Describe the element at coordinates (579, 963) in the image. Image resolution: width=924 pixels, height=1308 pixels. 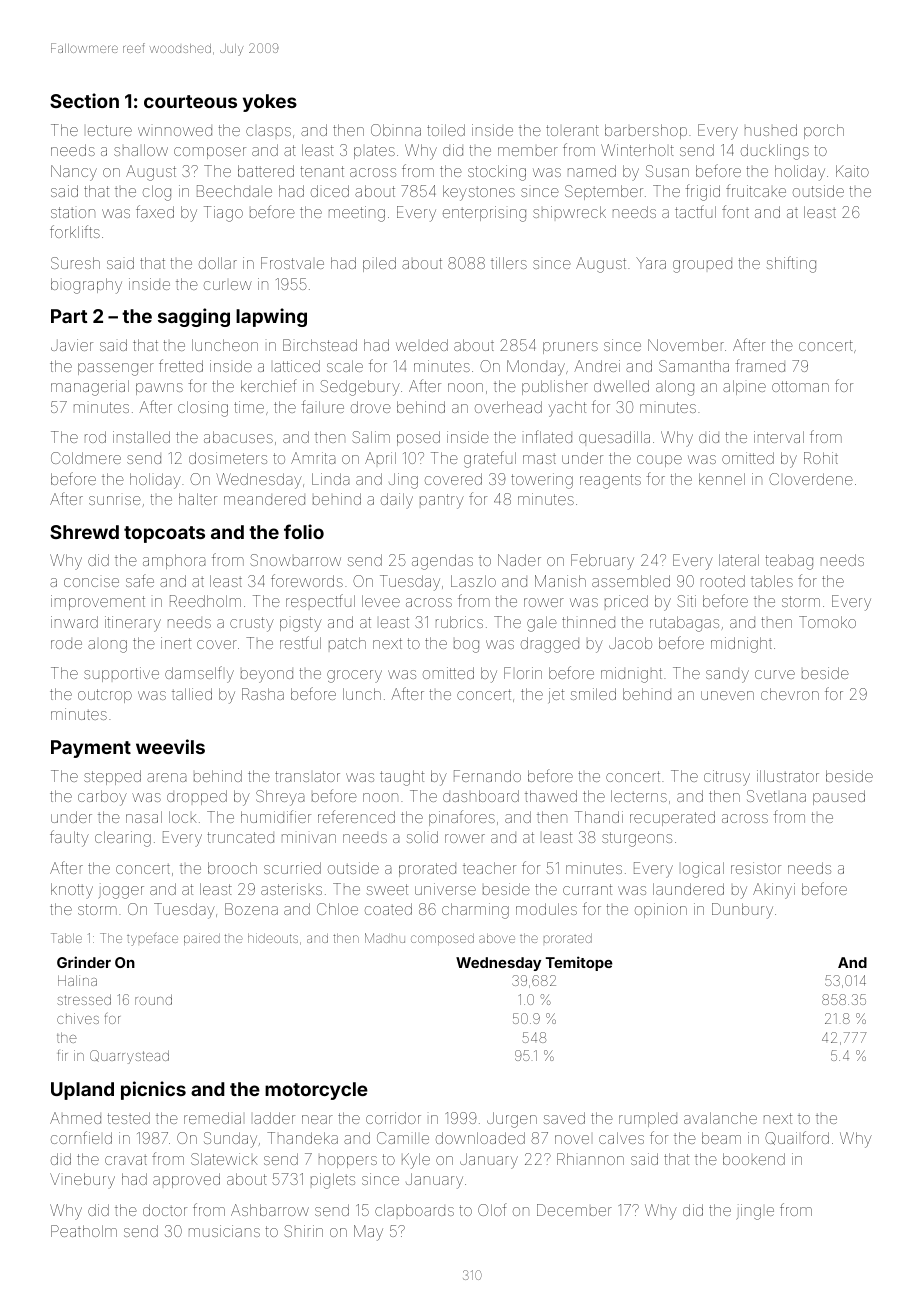
I see `Temitope` at that location.
